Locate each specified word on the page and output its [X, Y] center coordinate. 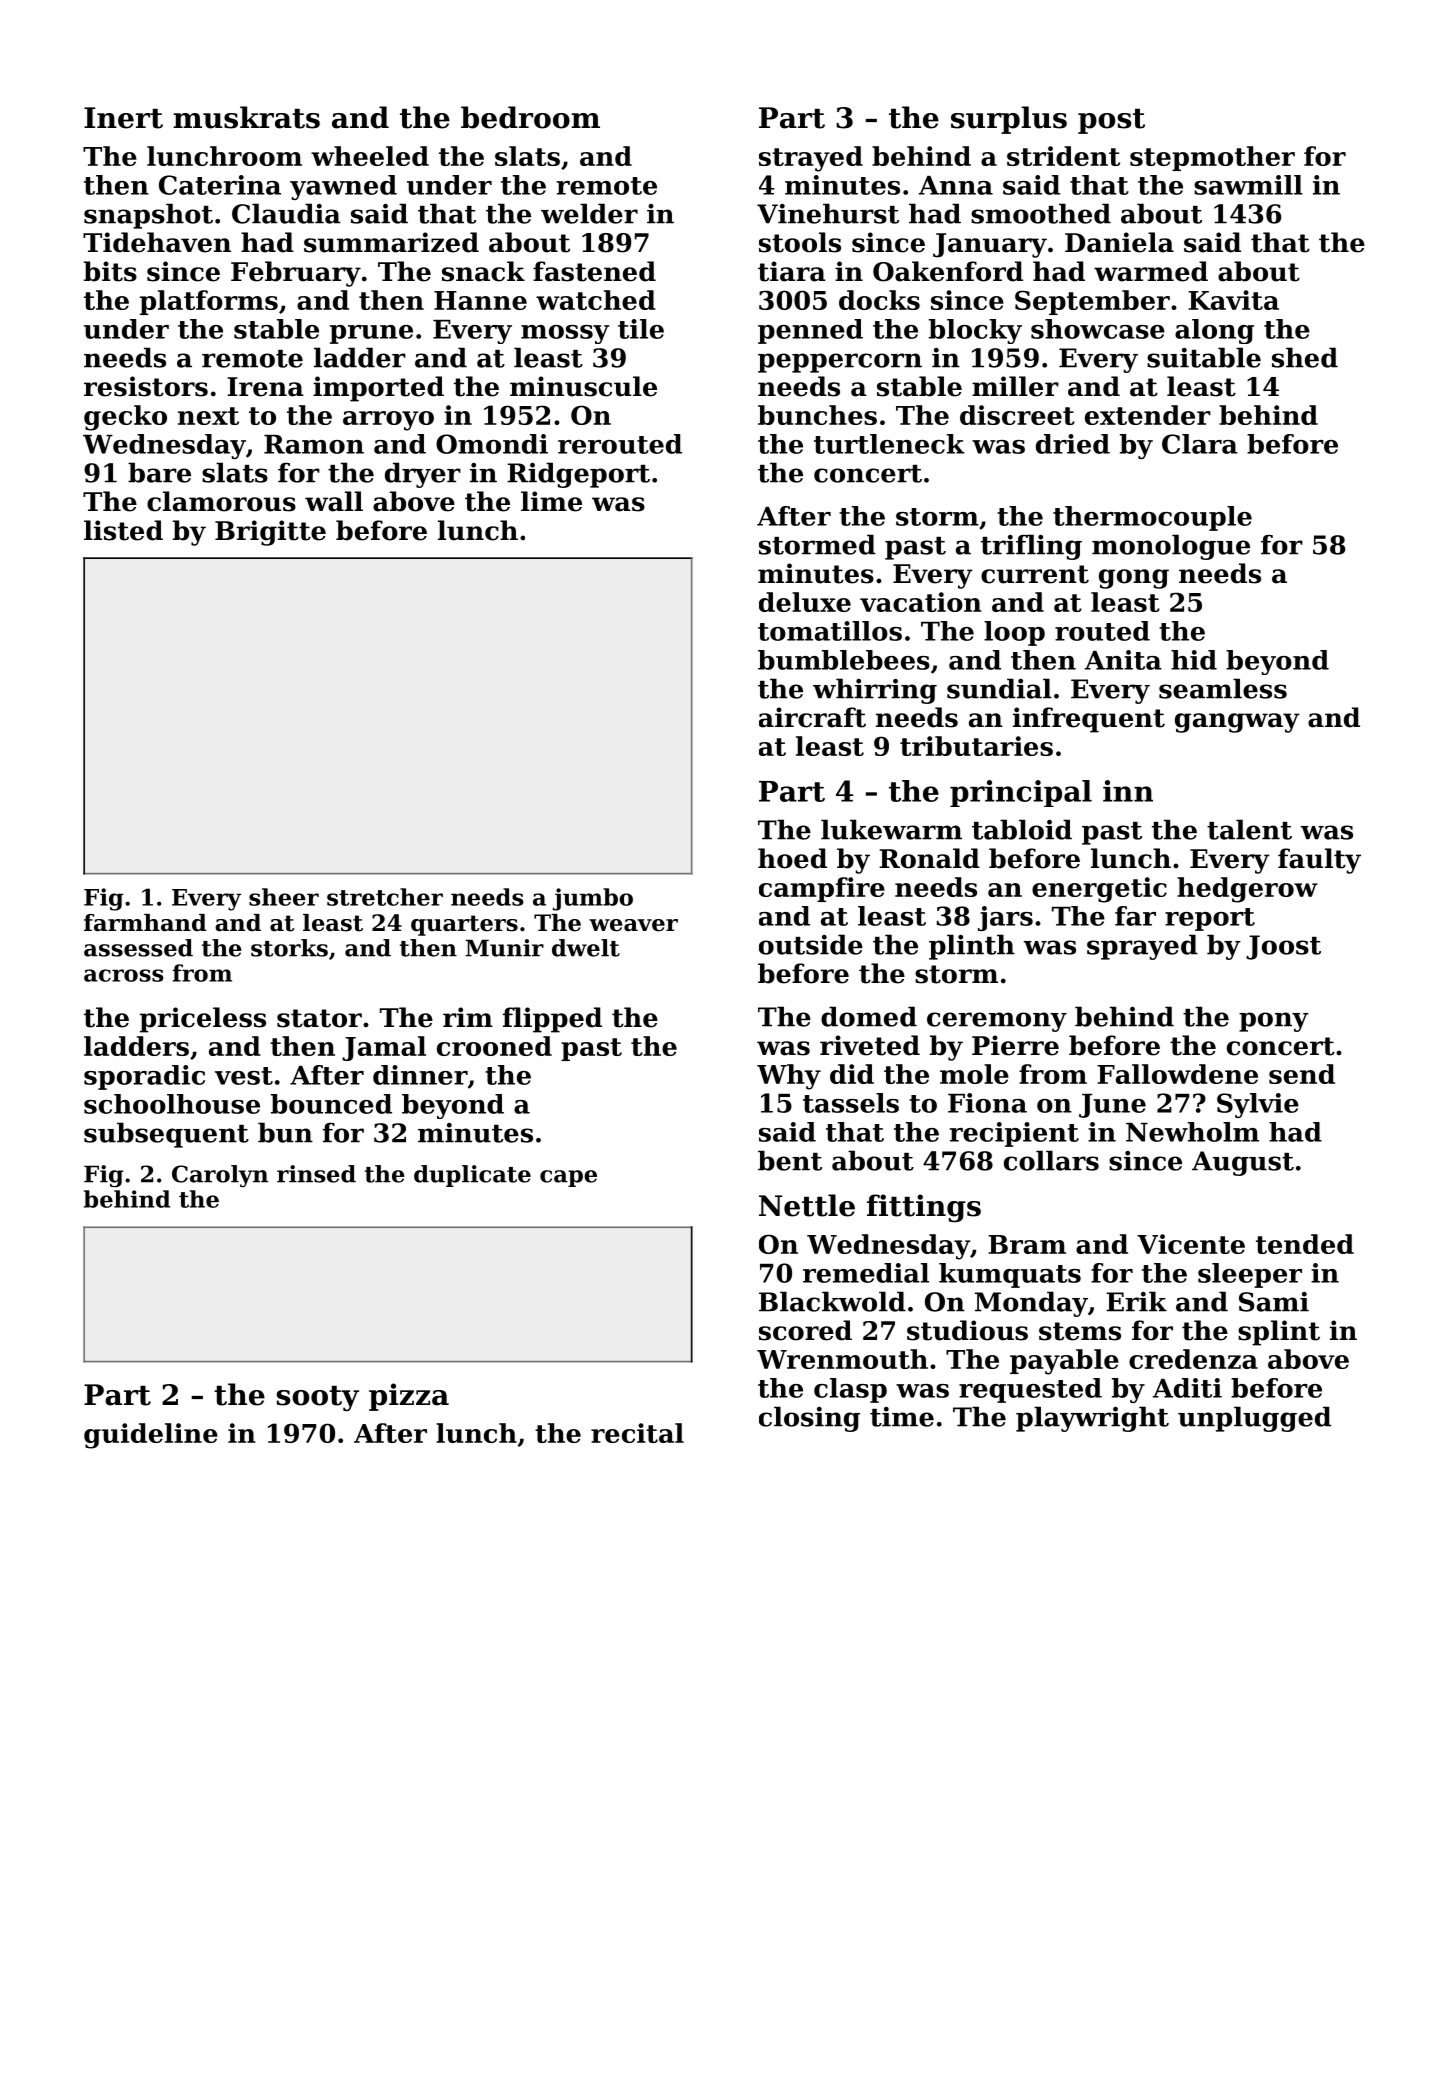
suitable [1204, 357]
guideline [151, 1436]
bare [159, 472]
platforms [209, 302]
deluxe [805, 602]
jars [1005, 918]
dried [1073, 444]
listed [123, 530]
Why [789, 1077]
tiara [792, 271]
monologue [1171, 547]
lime [551, 501]
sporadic [144, 1077]
